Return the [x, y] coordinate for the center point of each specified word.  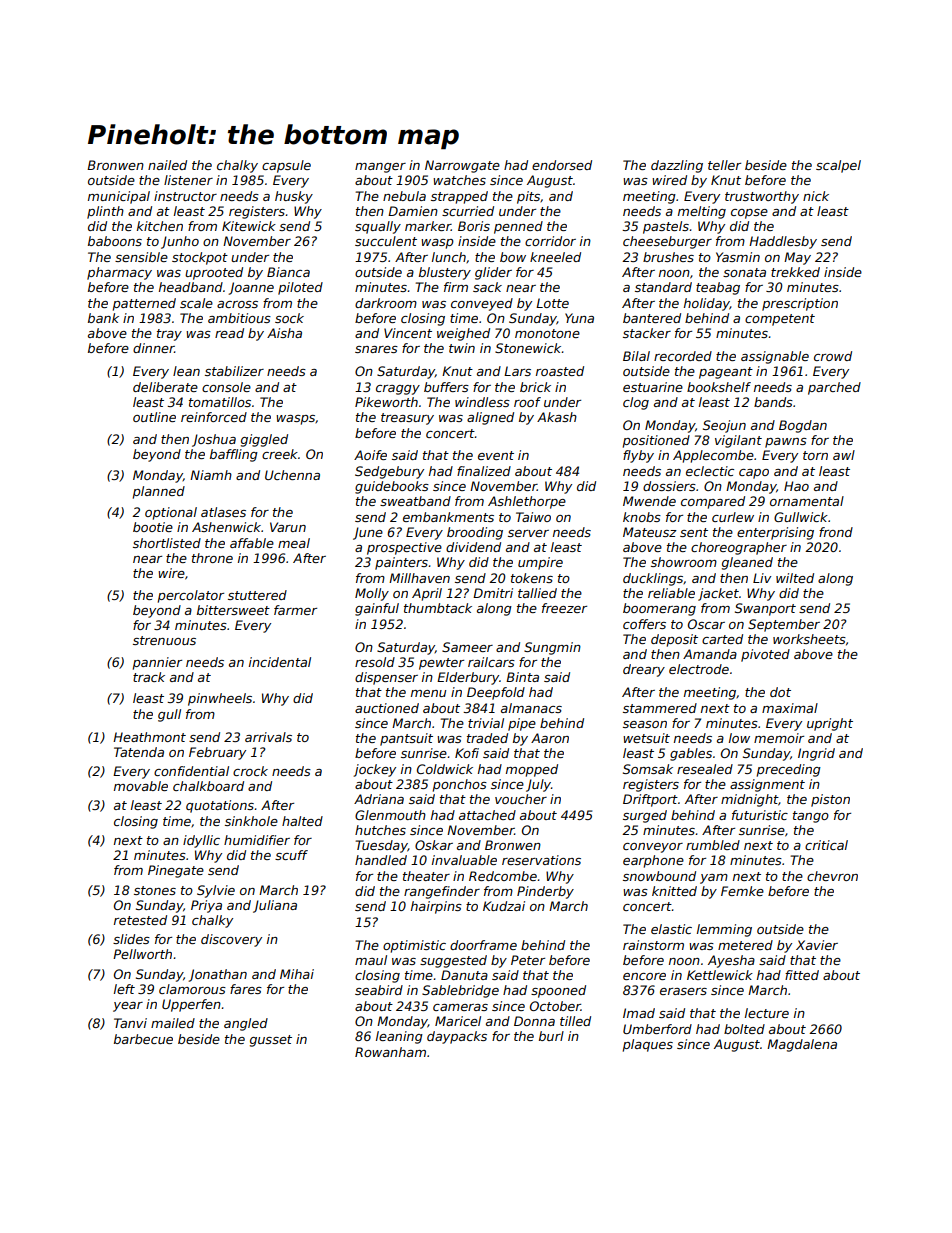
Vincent [408, 333]
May [797, 258]
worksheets [809, 639]
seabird [379, 990]
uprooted [214, 273]
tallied [537, 593]
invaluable [464, 860]
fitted [802, 975]
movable [141, 786]
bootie [153, 527]
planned [159, 492]
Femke [742, 891]
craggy [398, 390]
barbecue [143, 1039]
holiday [707, 304]
